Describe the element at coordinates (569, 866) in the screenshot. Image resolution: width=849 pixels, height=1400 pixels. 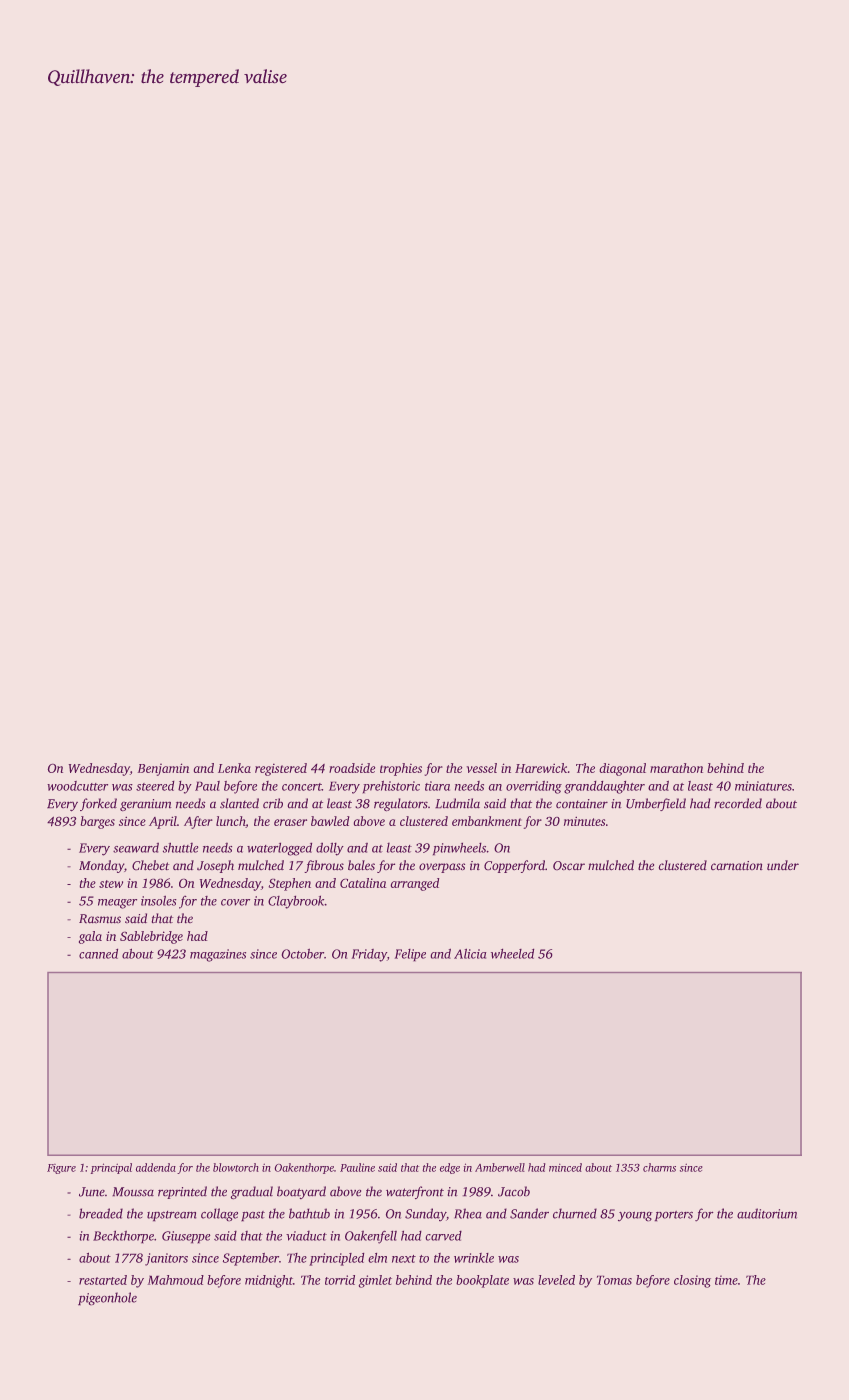
I see `Oscar` at that location.
